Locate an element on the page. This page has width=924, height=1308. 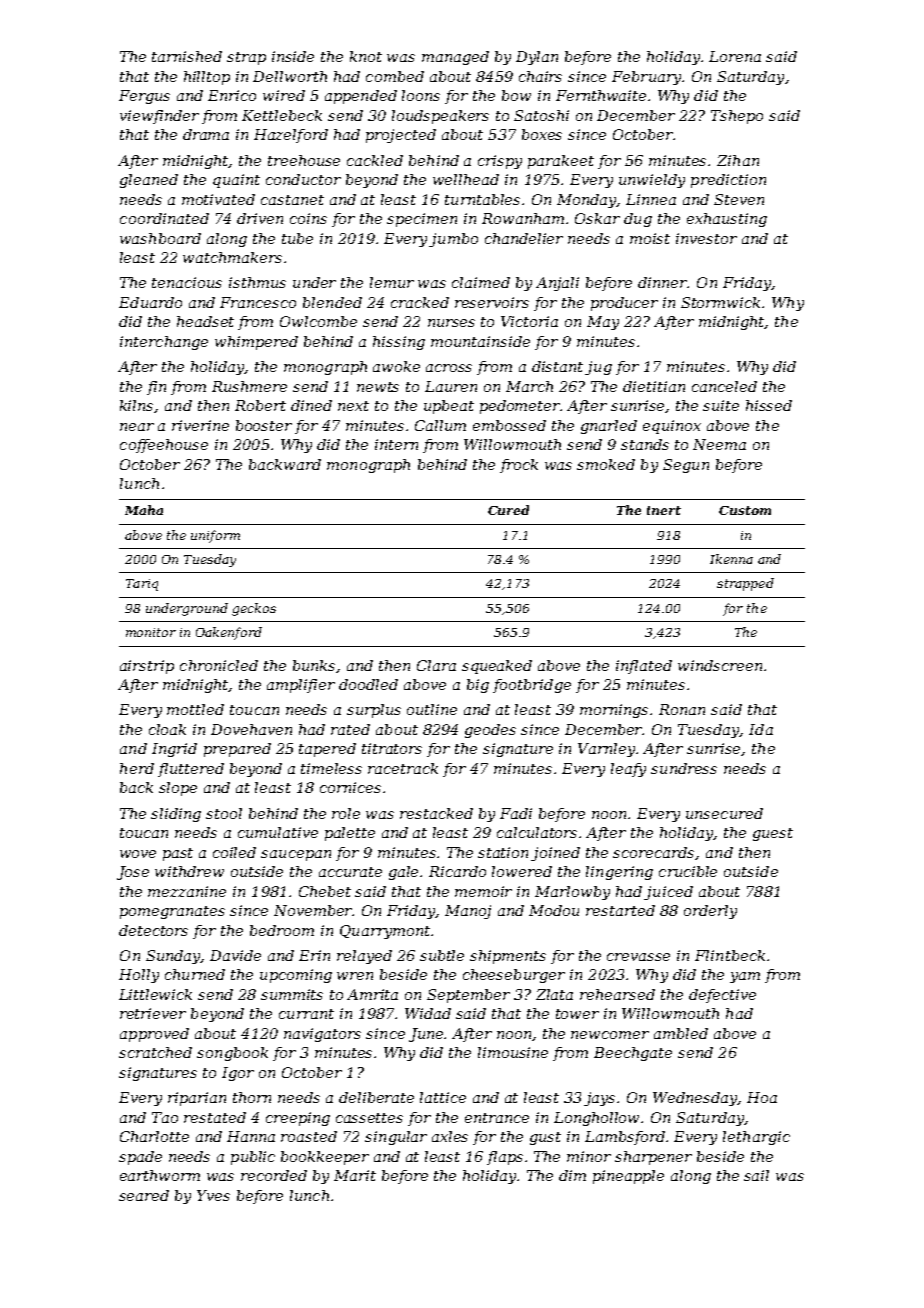
moist is located at coordinates (650, 238).
